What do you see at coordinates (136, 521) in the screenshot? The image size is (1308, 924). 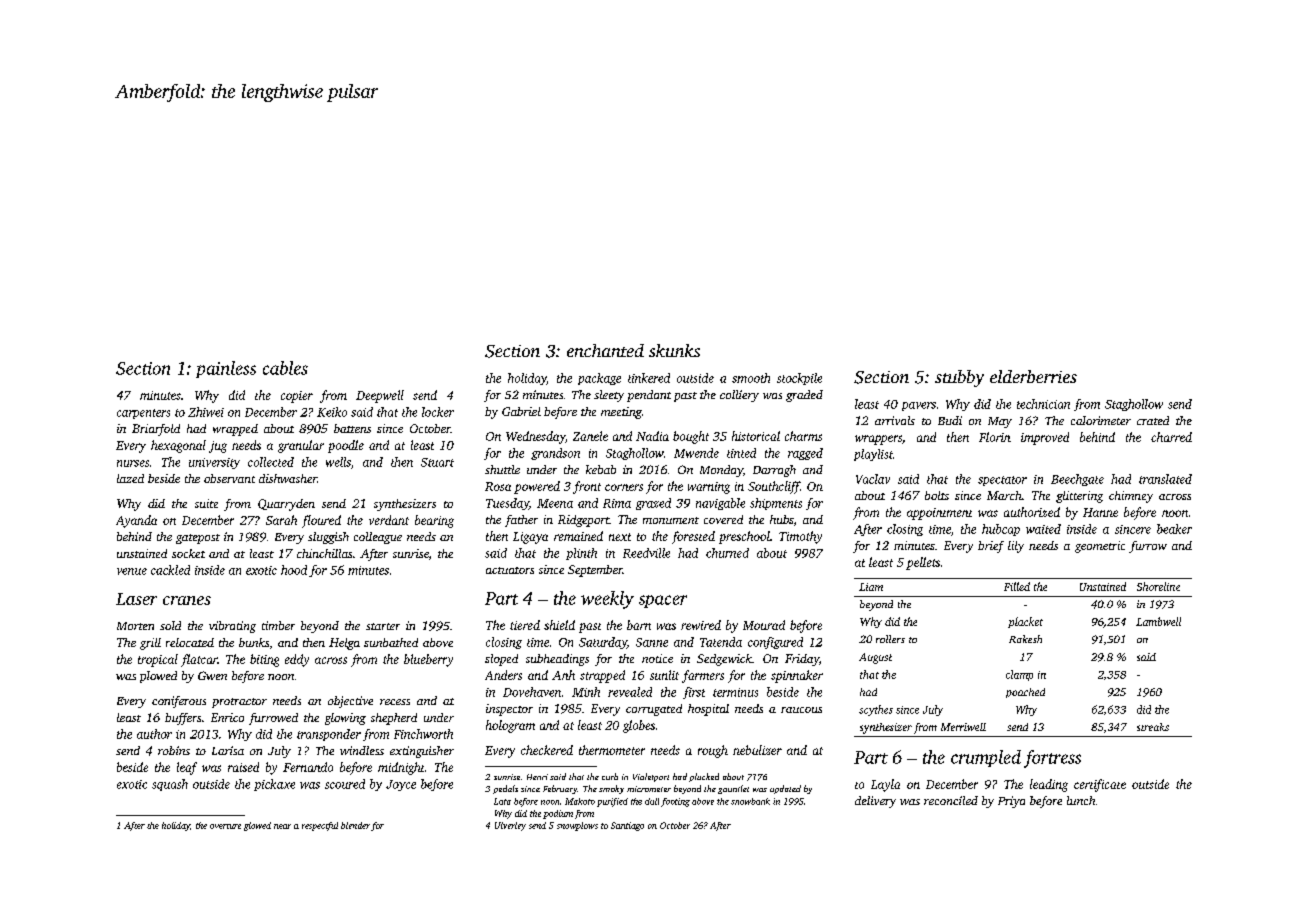 I see `Ayanda` at bounding box center [136, 521].
